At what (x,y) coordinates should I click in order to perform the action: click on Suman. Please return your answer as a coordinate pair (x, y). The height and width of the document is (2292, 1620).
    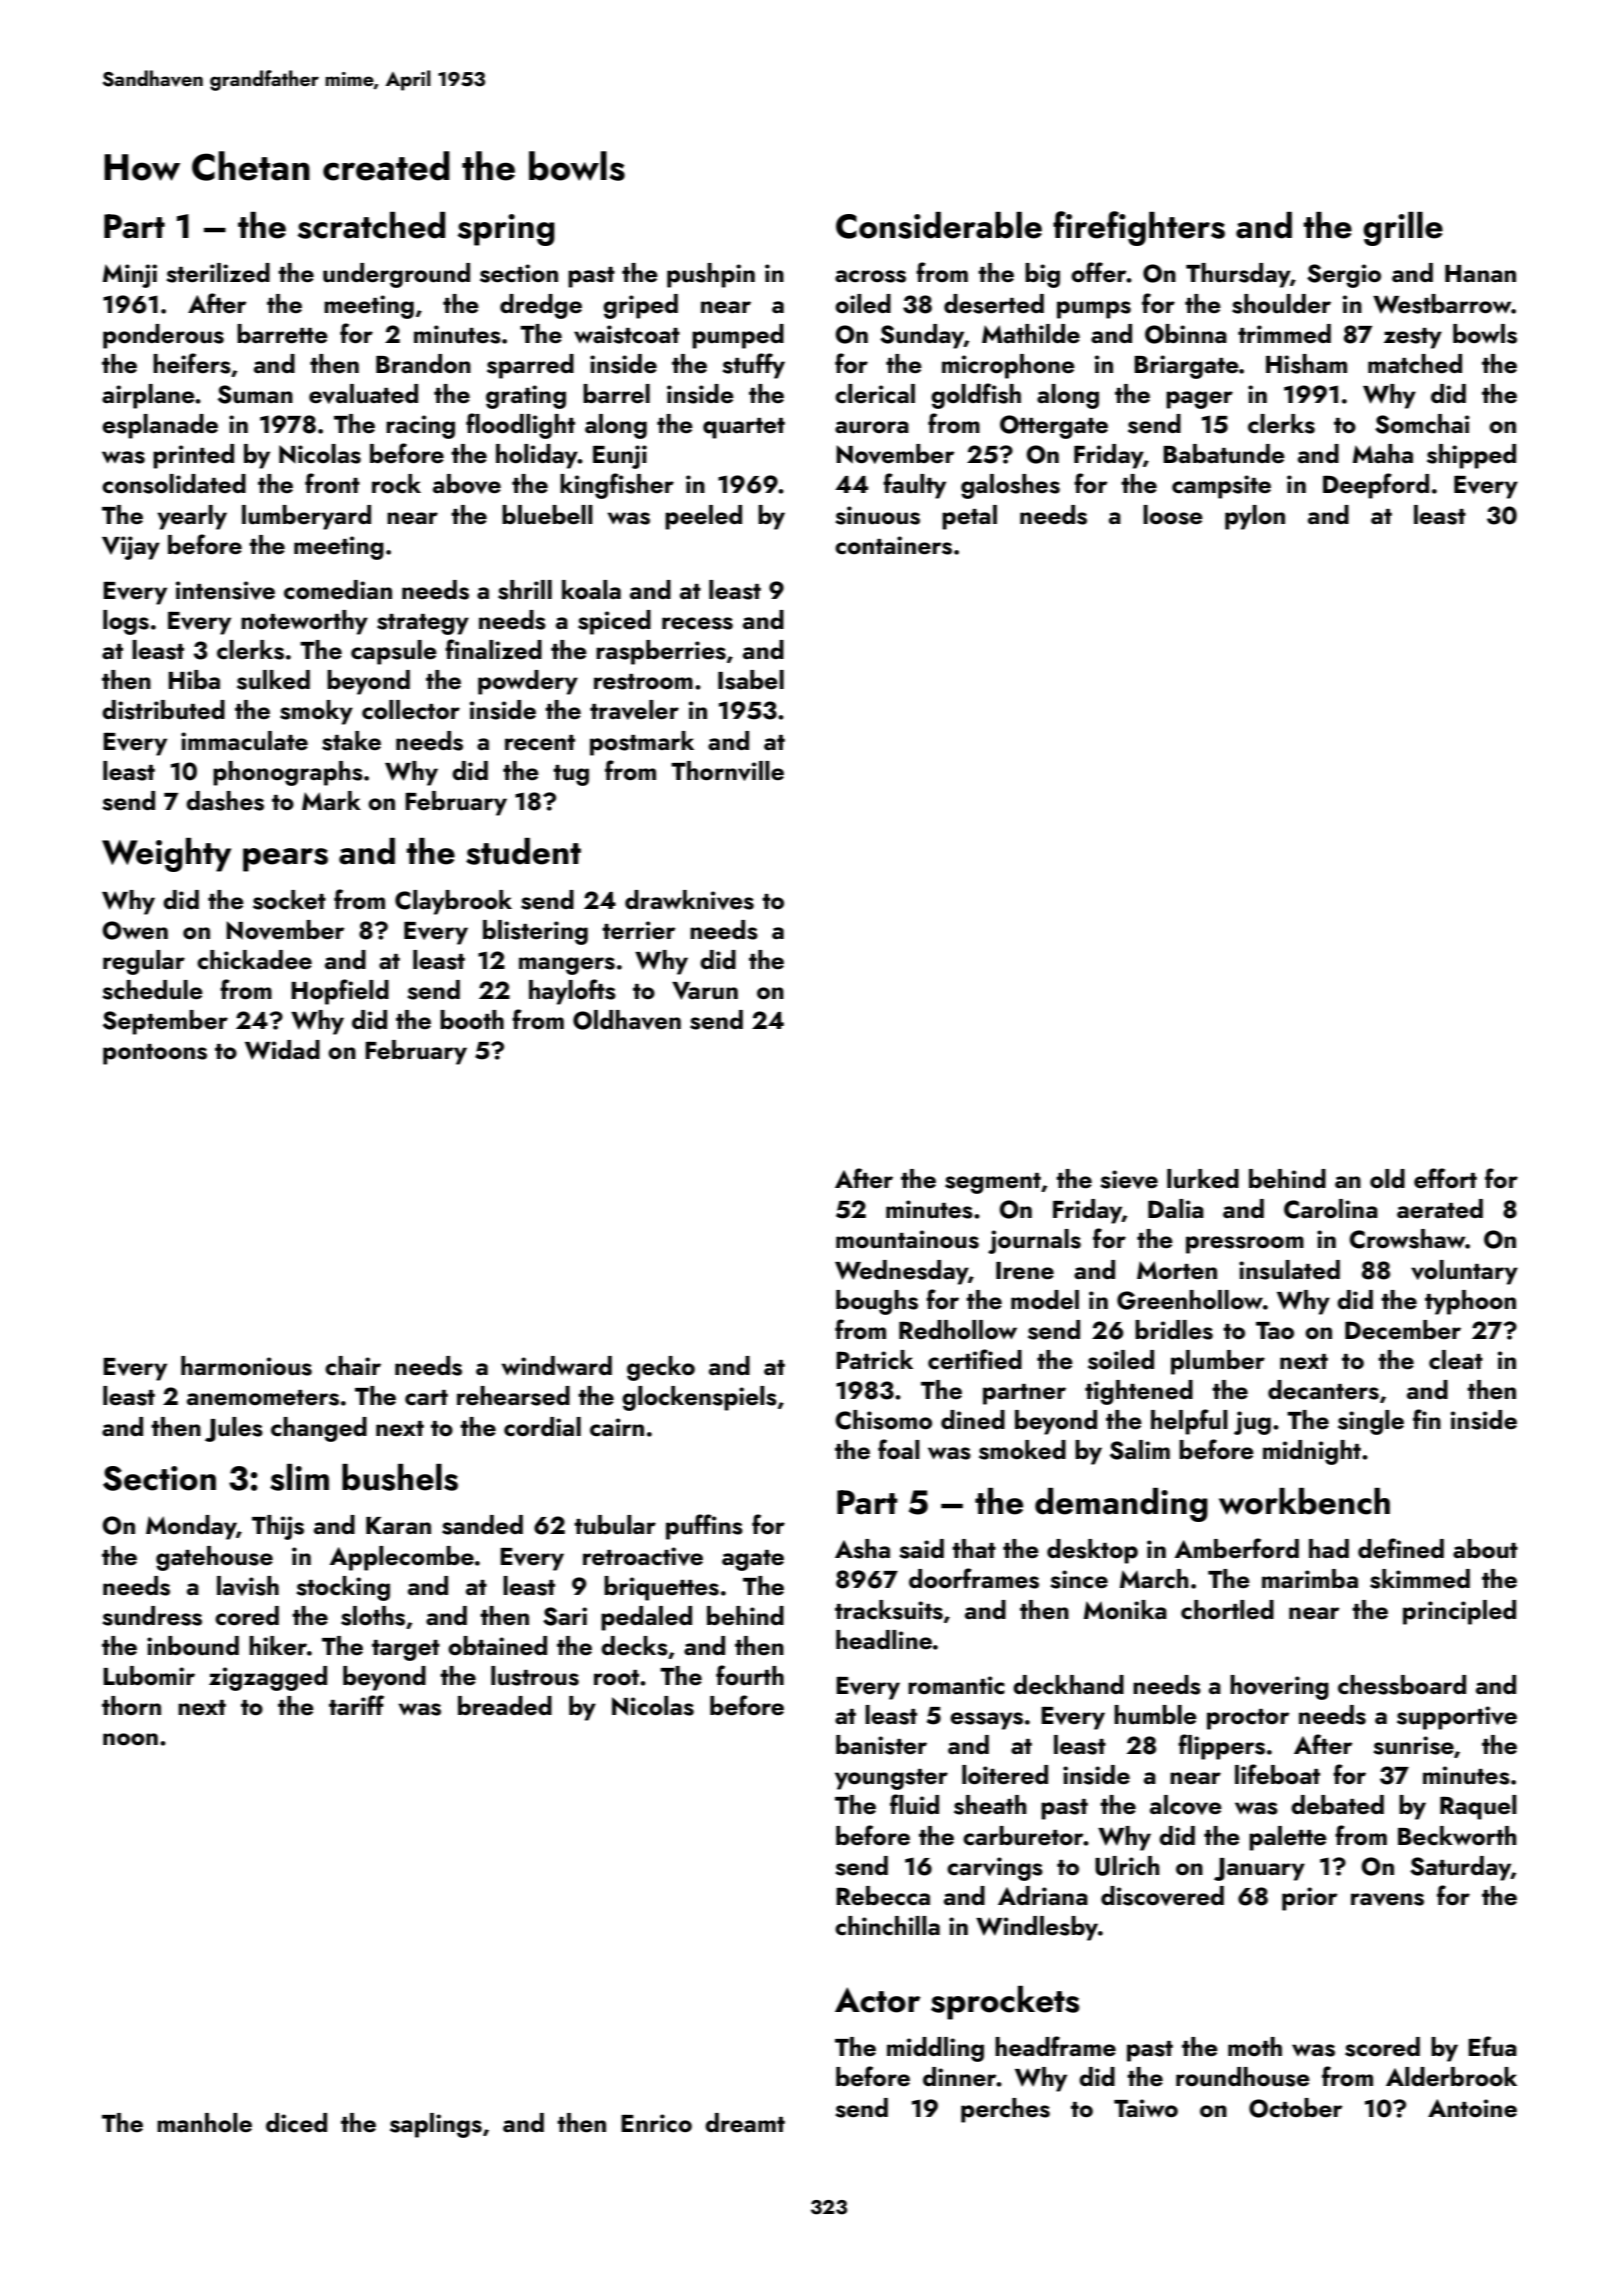
    Looking at the image, I should click on (255, 394).
